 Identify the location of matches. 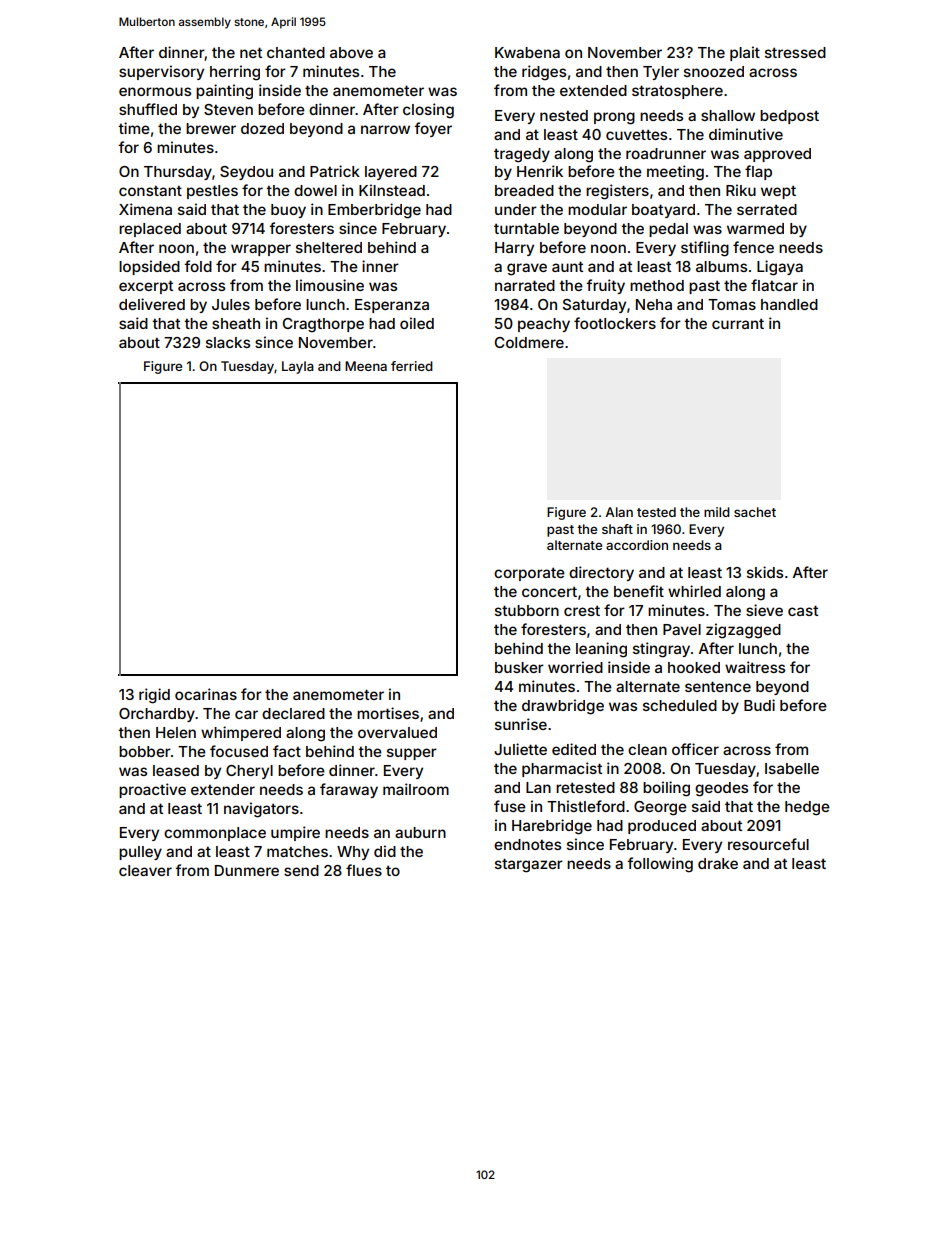
(297, 851).
